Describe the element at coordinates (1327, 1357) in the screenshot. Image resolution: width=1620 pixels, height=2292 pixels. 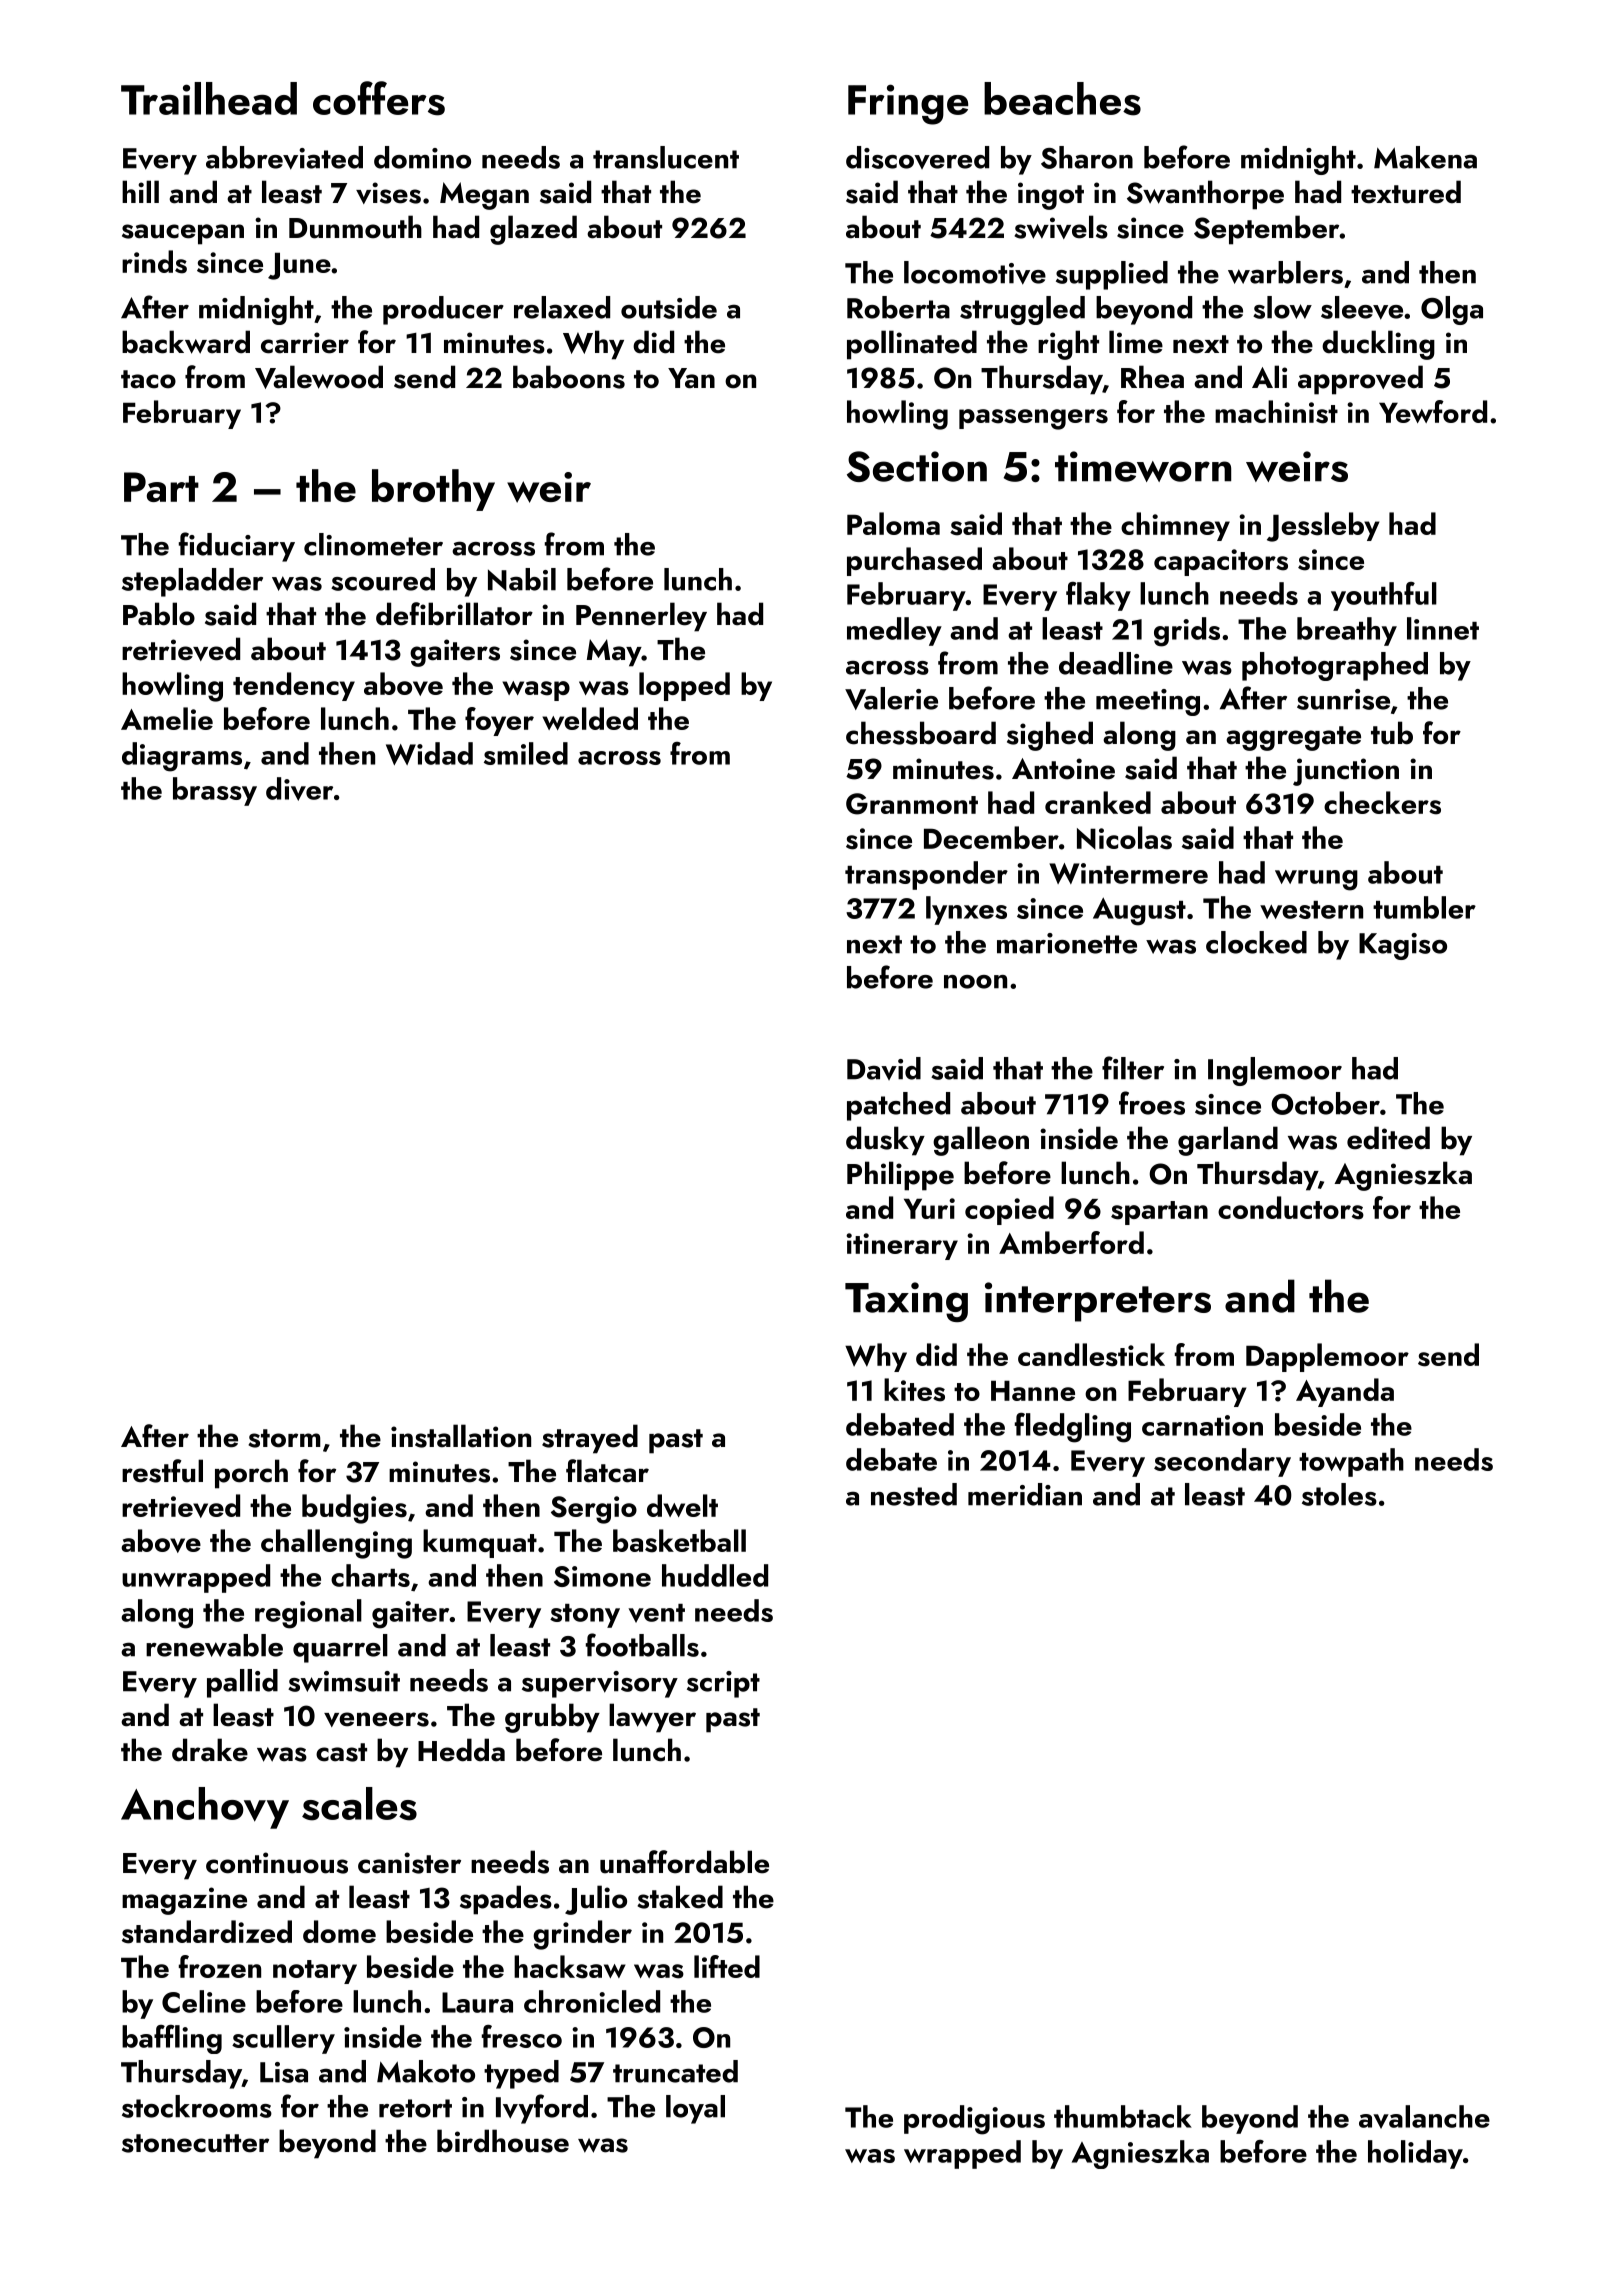
I see `Dapplemoor` at that location.
